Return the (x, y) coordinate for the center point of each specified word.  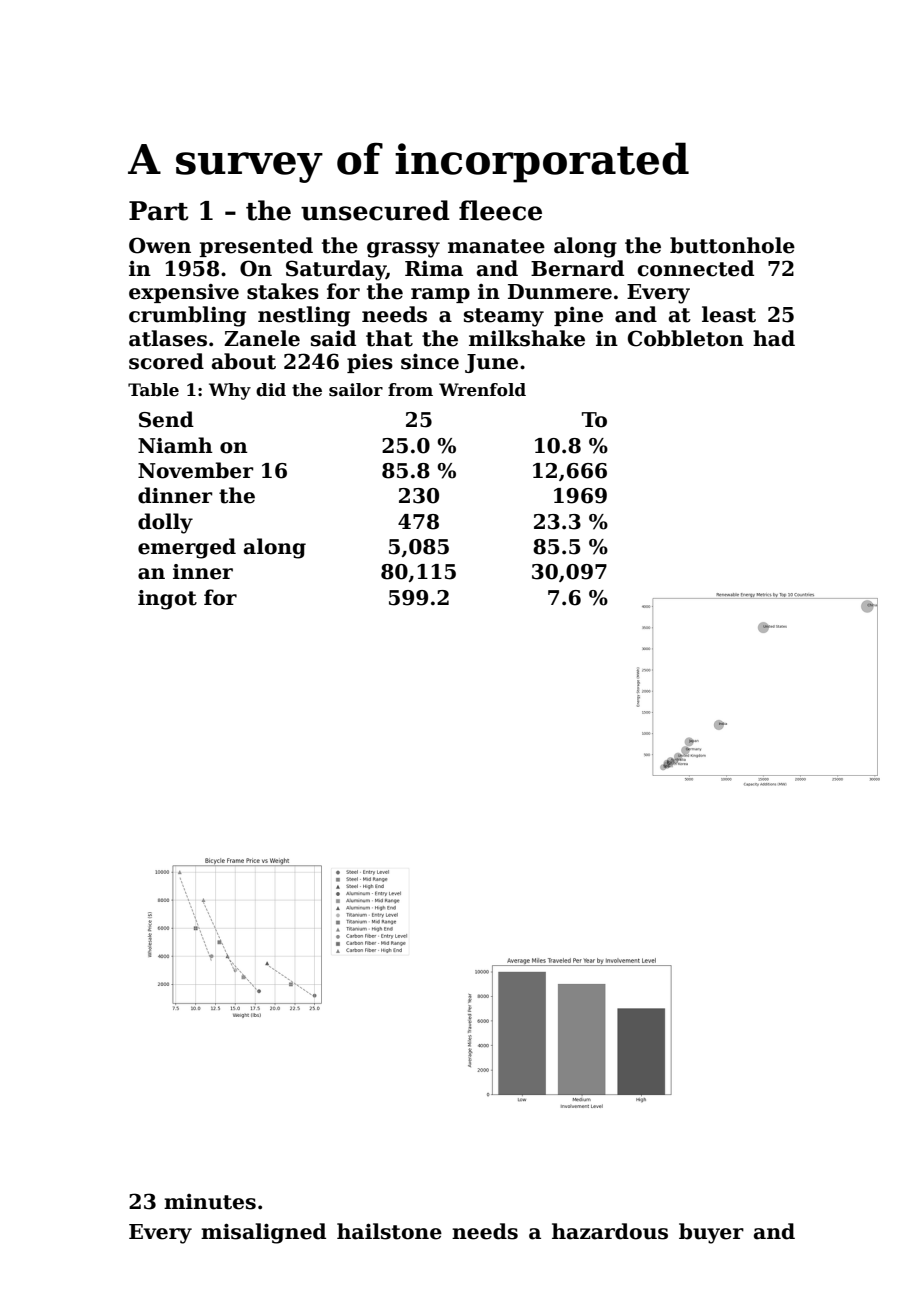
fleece (500, 210)
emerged (187, 548)
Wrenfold (482, 390)
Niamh (175, 445)
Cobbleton (686, 338)
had (774, 338)
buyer (711, 1233)
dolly (165, 523)
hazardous (610, 1231)
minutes (210, 1202)
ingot (167, 600)
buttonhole (732, 245)
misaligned (263, 1233)
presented (256, 247)
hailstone (389, 1231)
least (729, 314)
